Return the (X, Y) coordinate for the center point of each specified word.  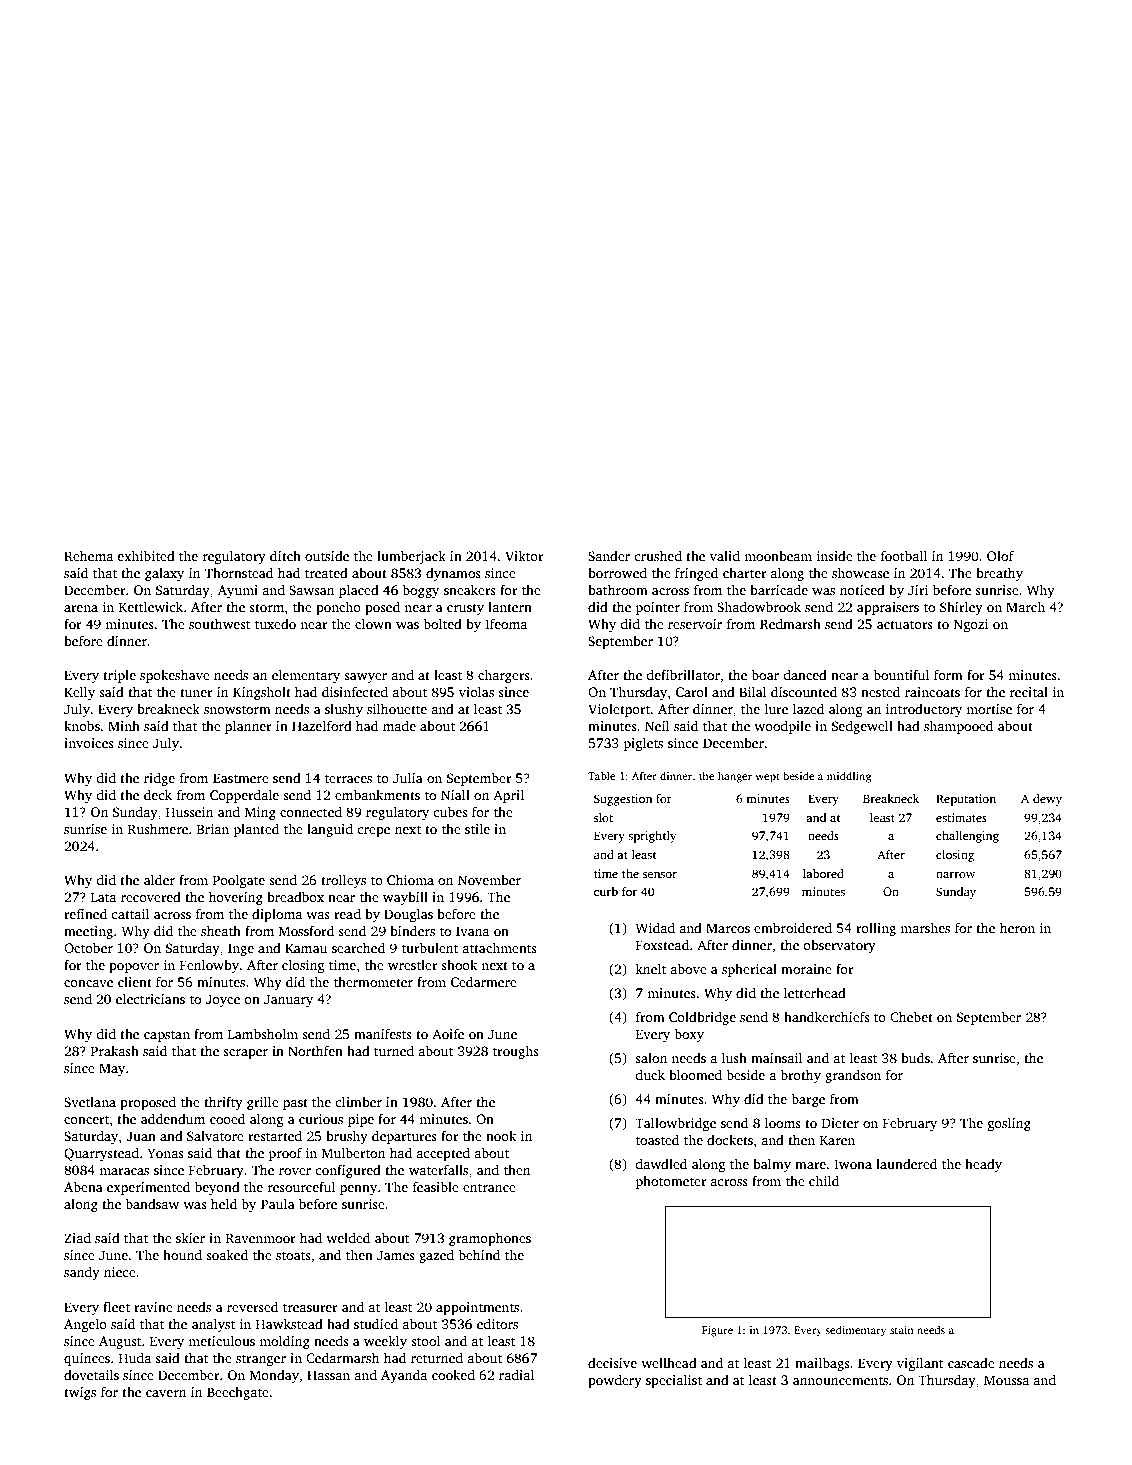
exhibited (146, 556)
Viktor (524, 556)
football (904, 555)
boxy (689, 1035)
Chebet (911, 1017)
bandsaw (152, 1204)
